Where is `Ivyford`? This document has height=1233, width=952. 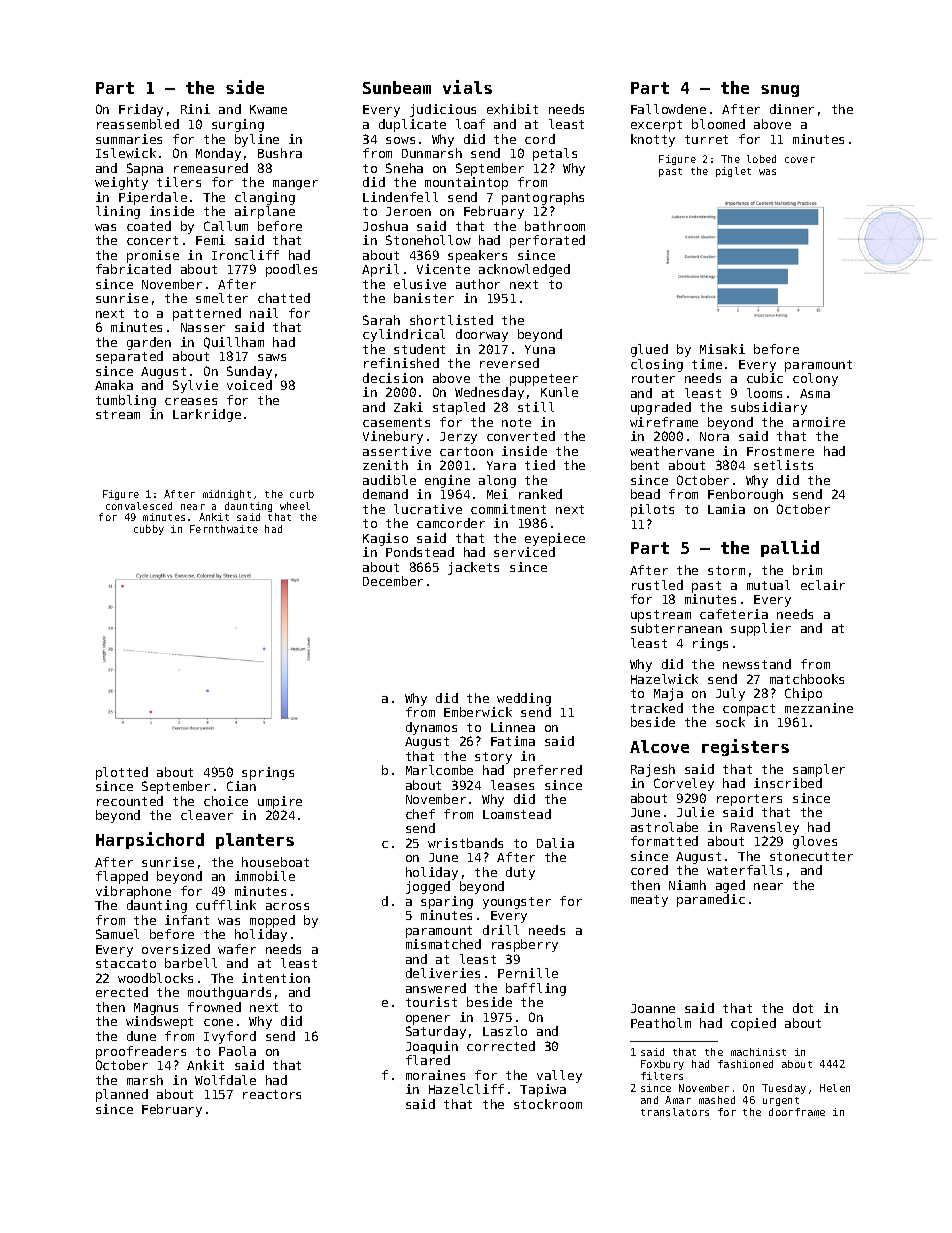 Ivyford is located at coordinates (230, 1037).
